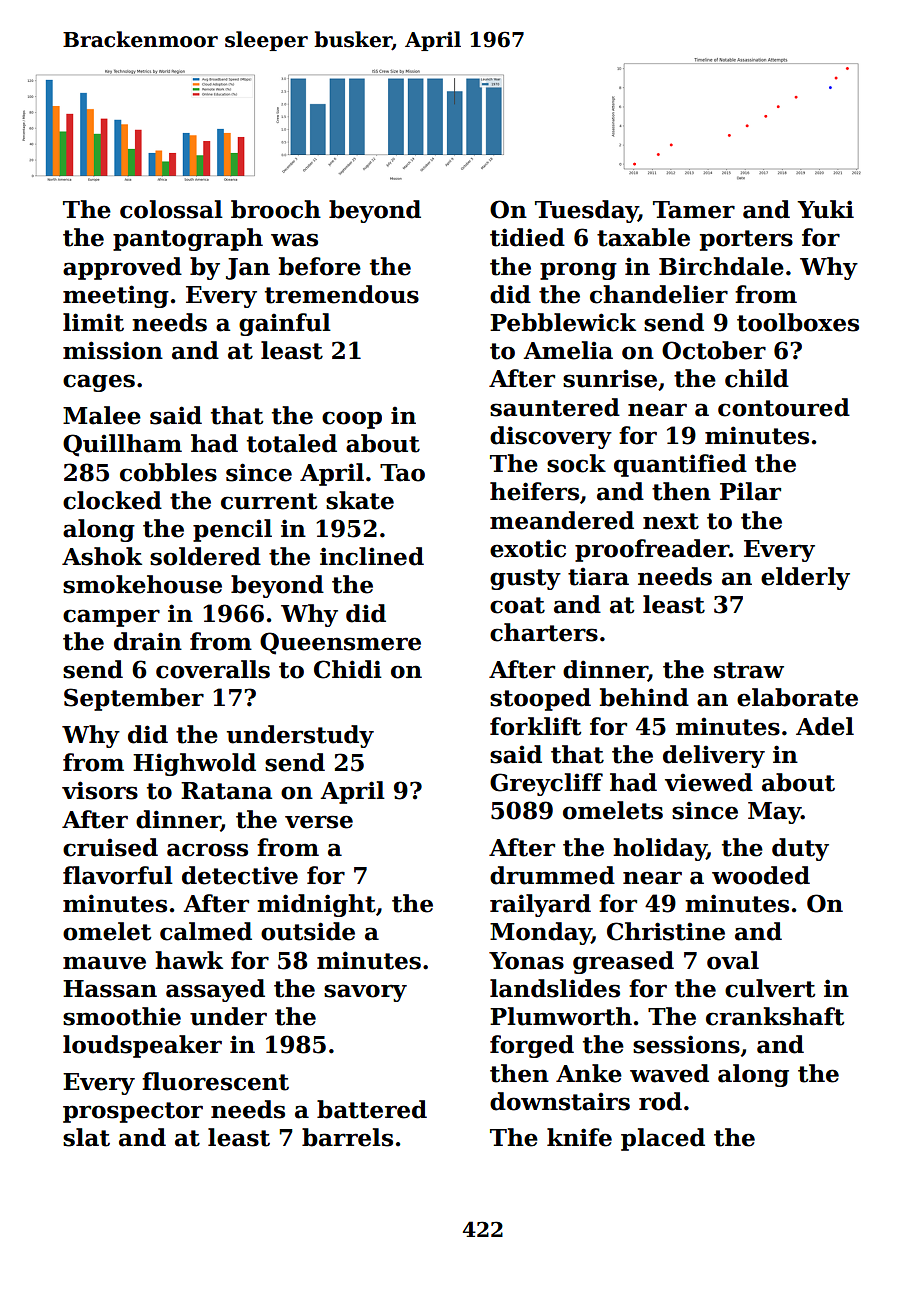  I want to click on elaborate, so click(797, 697).
